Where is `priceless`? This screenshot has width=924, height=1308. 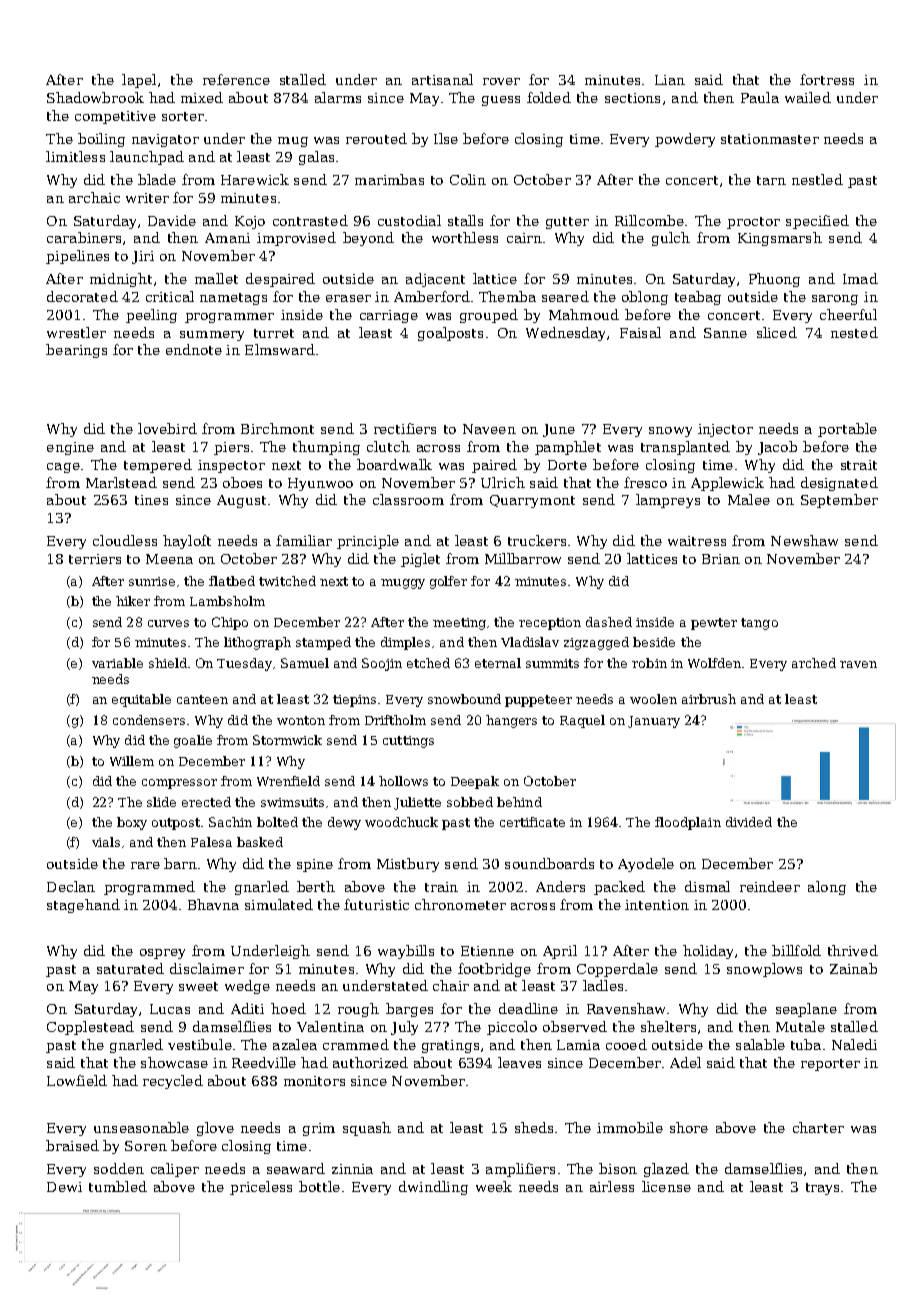
priceless is located at coordinates (261, 1188).
